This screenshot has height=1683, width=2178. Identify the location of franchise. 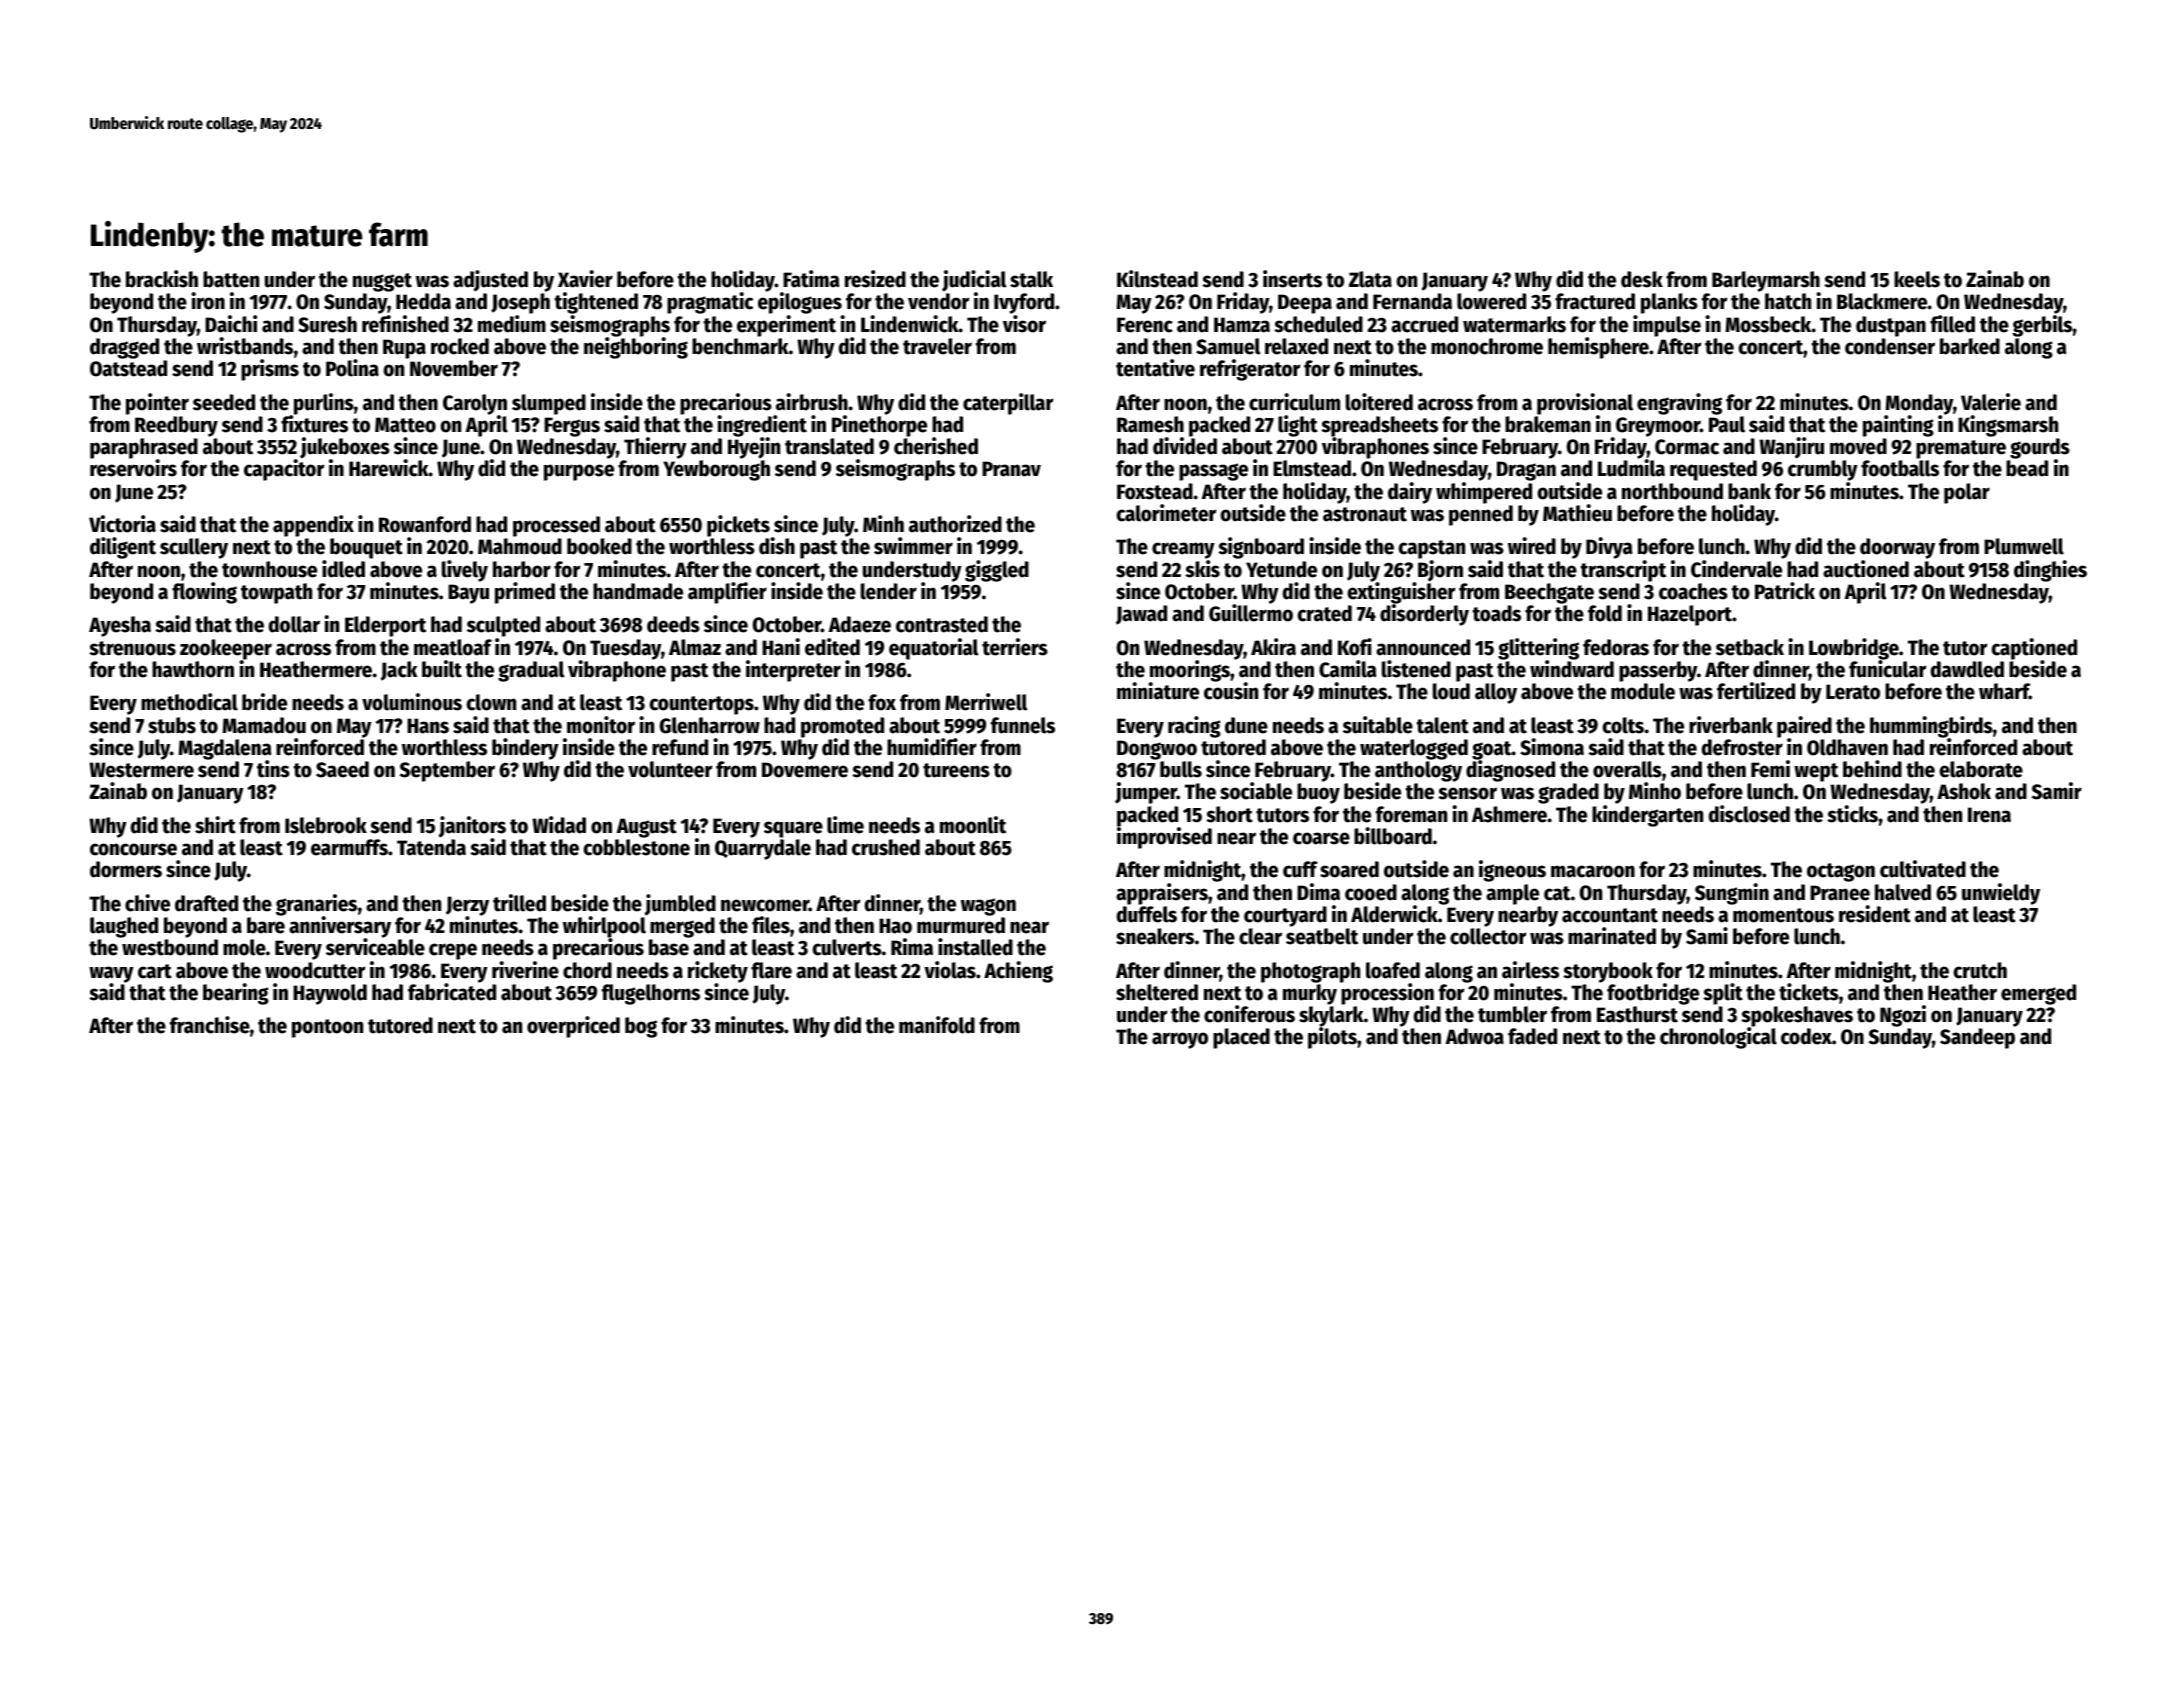
(210, 1025).
